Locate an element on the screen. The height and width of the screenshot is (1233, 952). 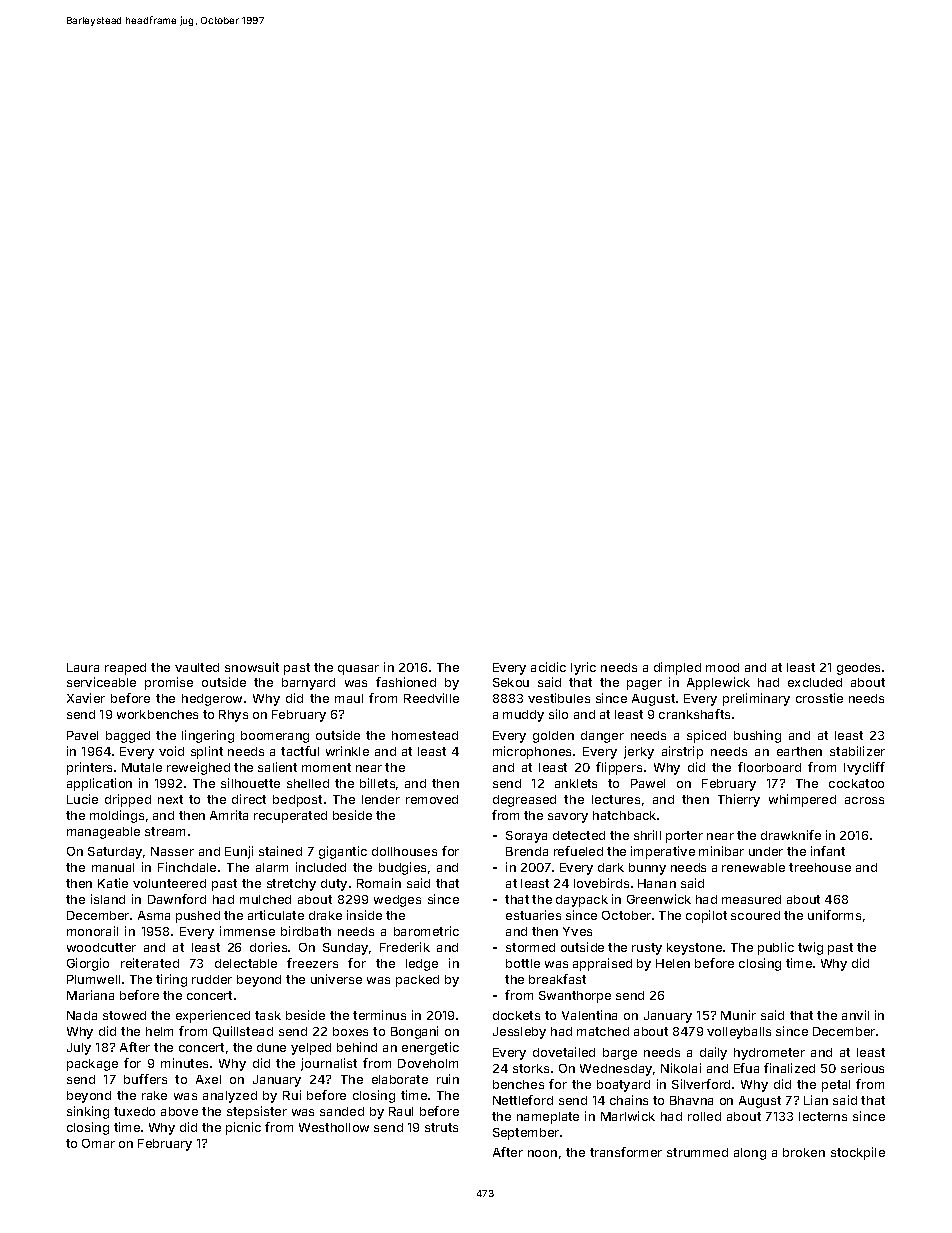
next is located at coordinates (170, 799).
